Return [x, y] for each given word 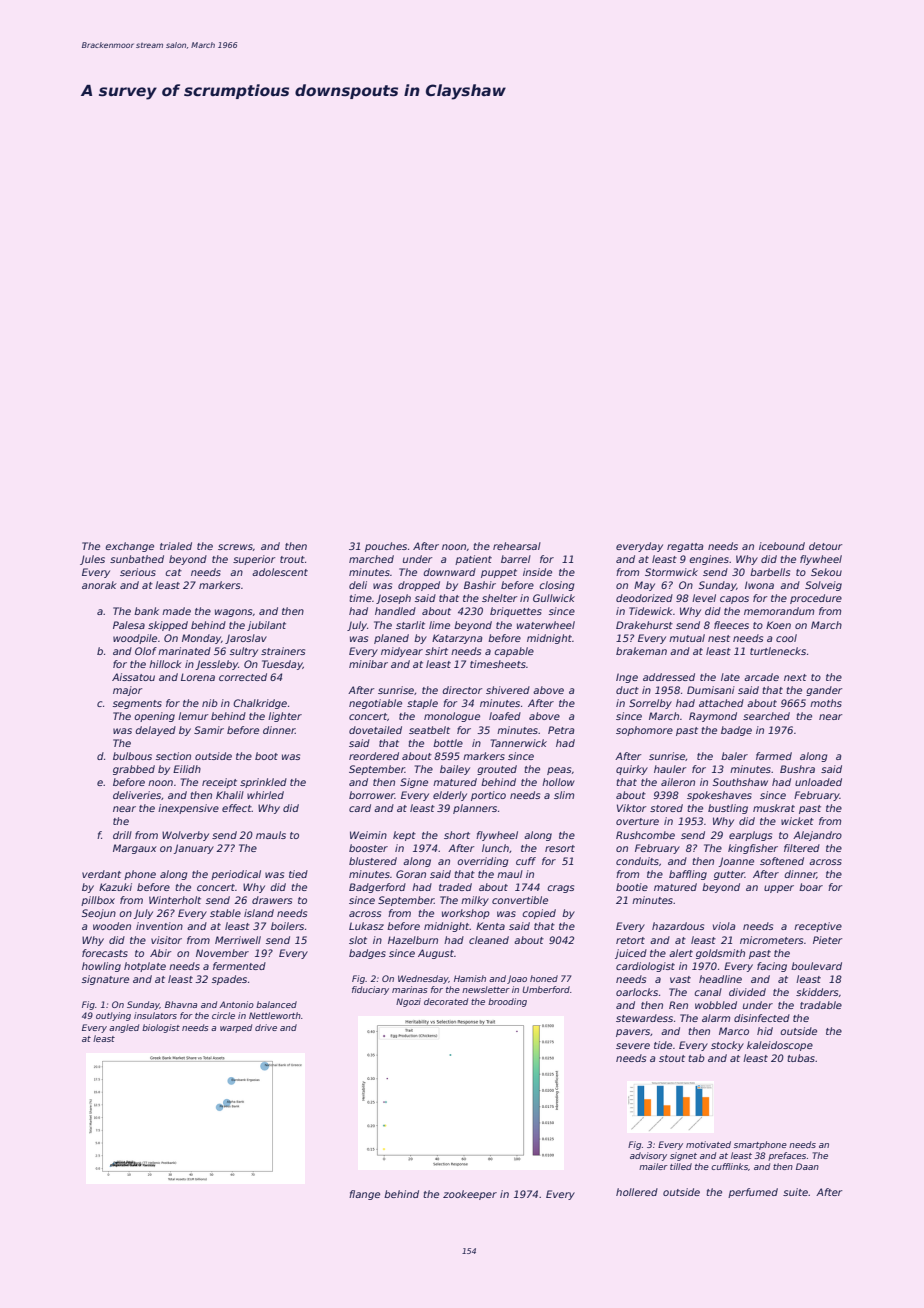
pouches [386, 547]
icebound [782, 546]
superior [254, 560]
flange [364, 1195]
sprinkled [263, 783]
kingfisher [753, 849]
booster [368, 848]
